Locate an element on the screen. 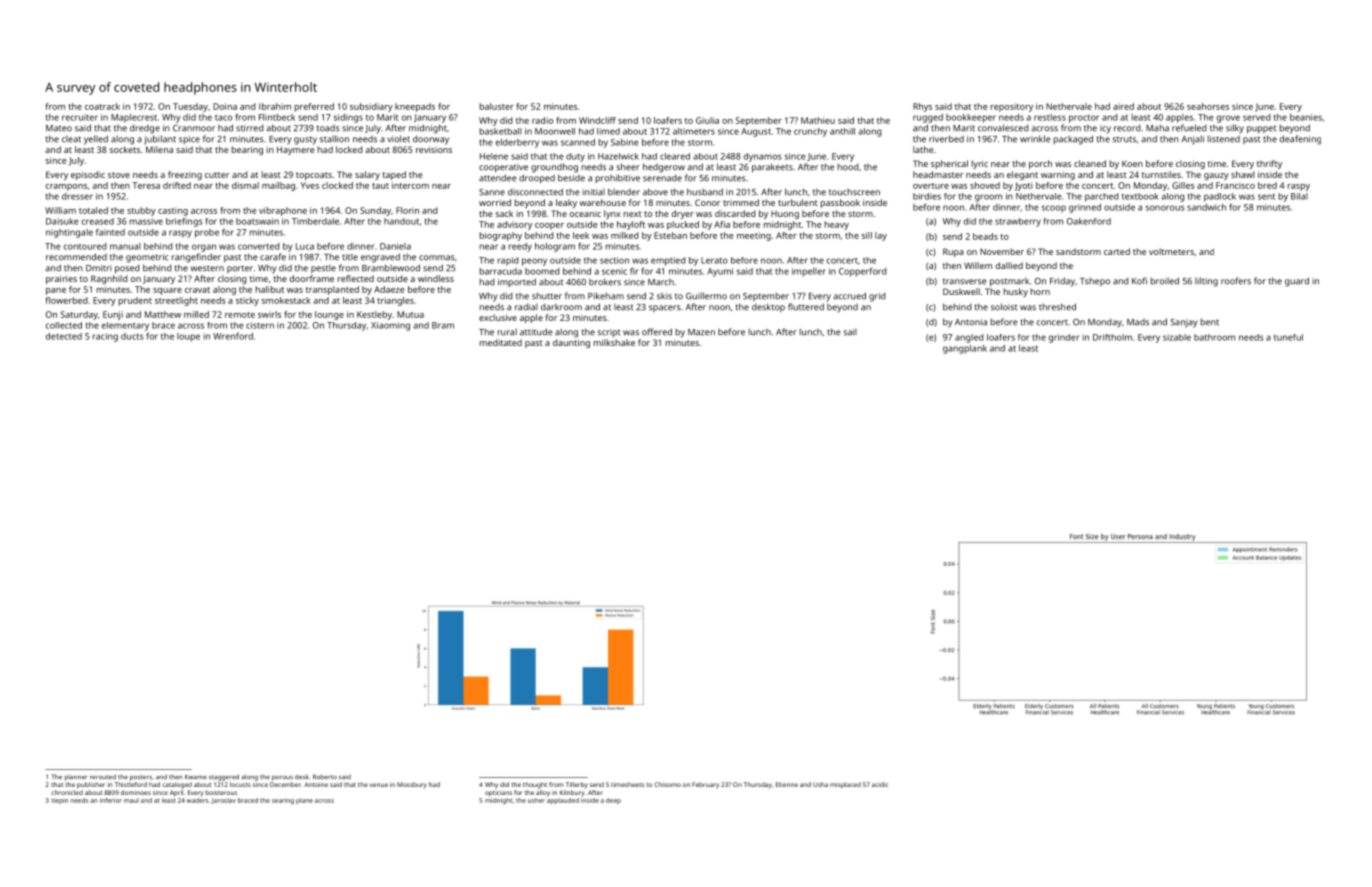  detected is located at coordinates (64, 336).
